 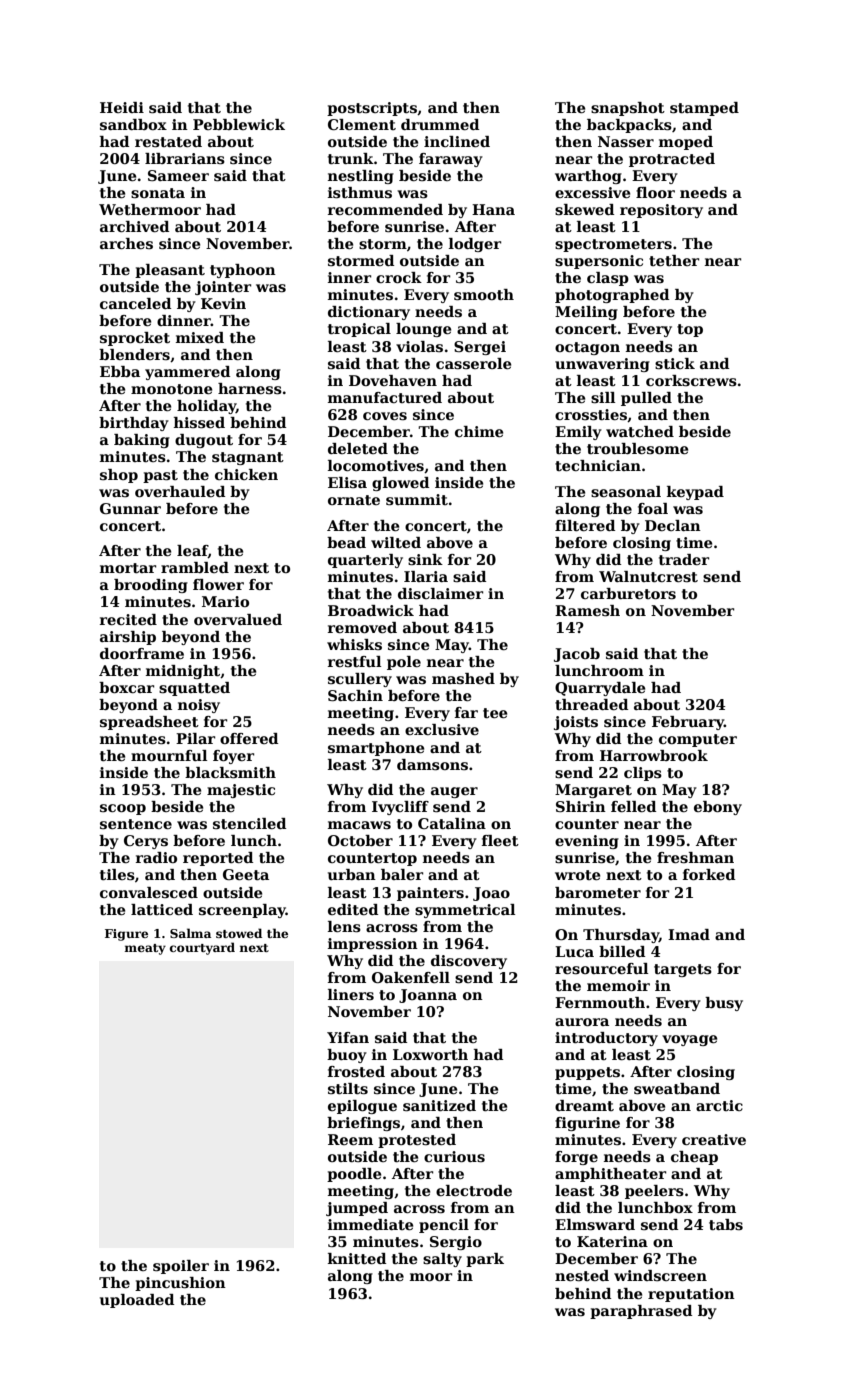 What do you see at coordinates (491, 894) in the document?
I see `Joao` at bounding box center [491, 894].
